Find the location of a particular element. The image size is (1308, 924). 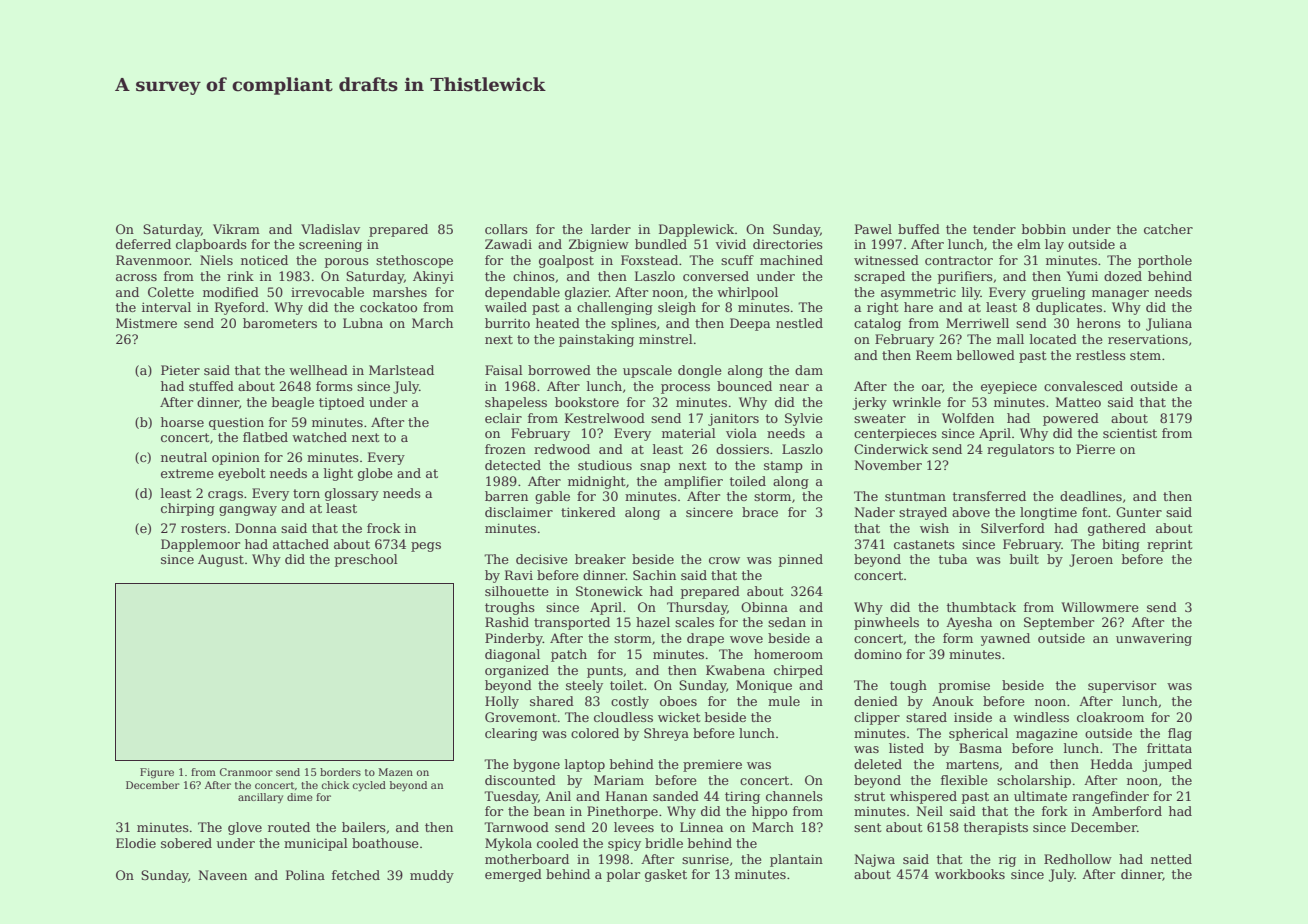

Mistmere is located at coordinates (146, 323).
